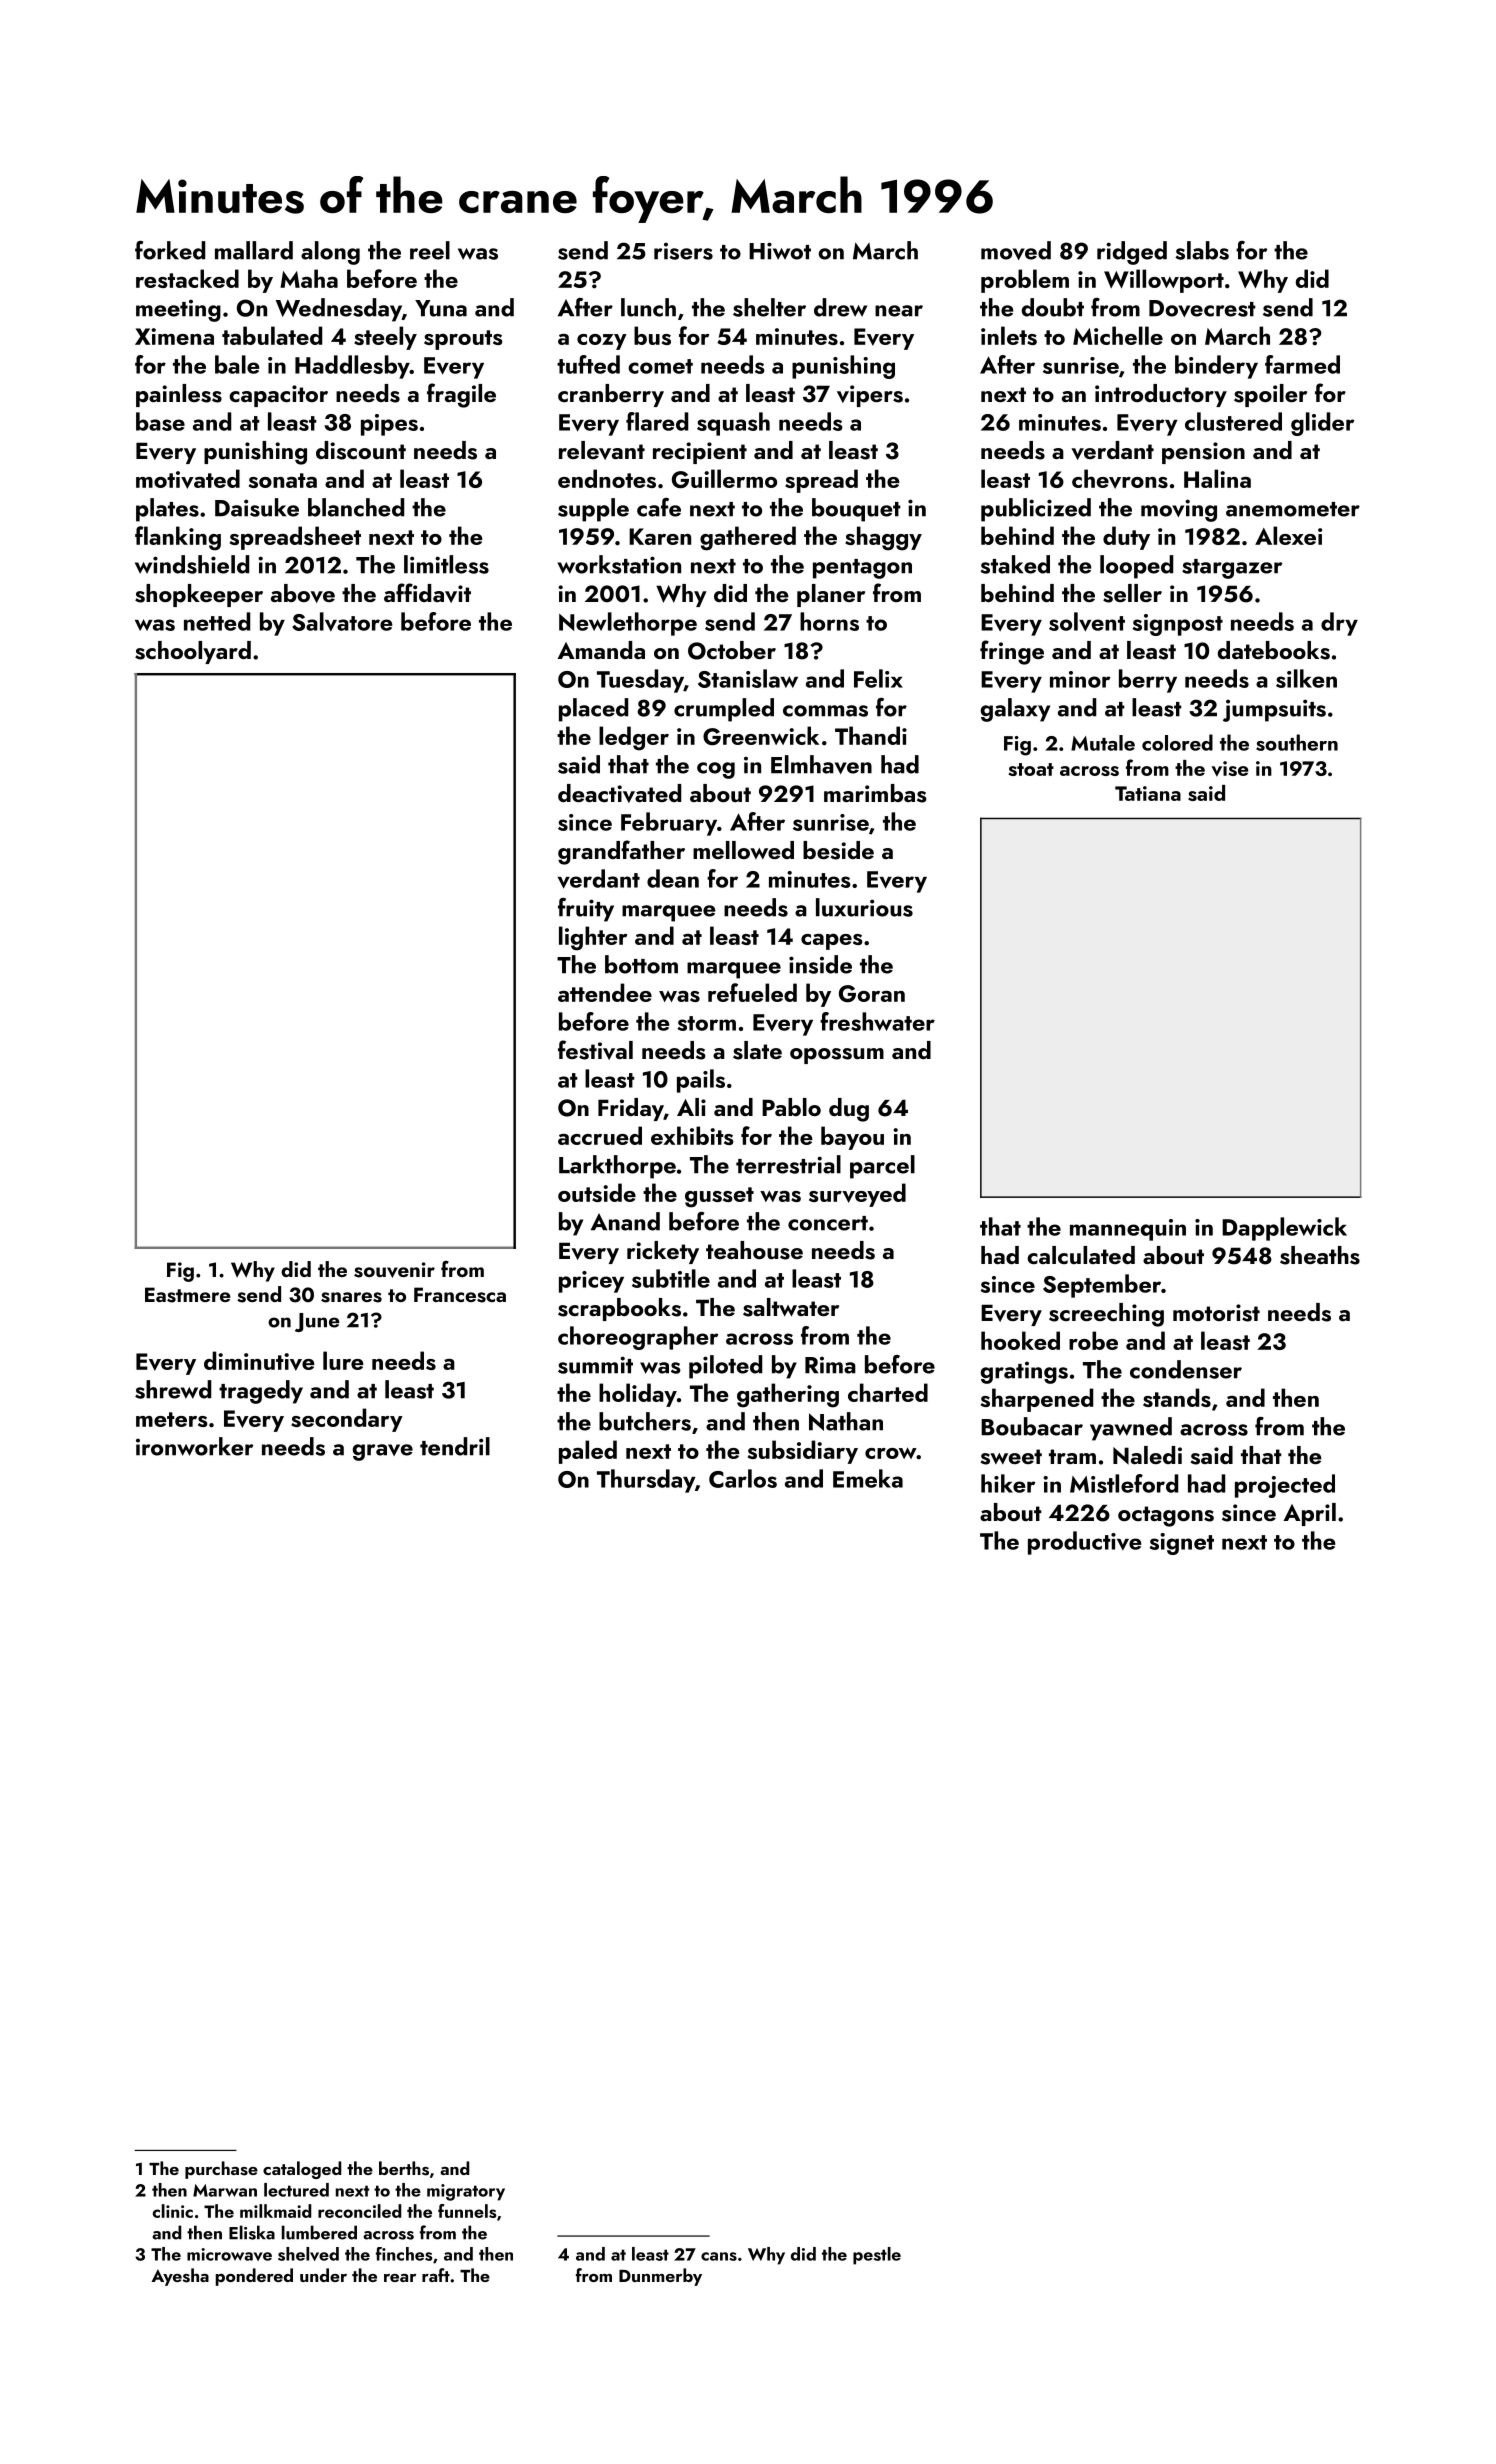  I want to click on Dunmerby, so click(660, 2277).
